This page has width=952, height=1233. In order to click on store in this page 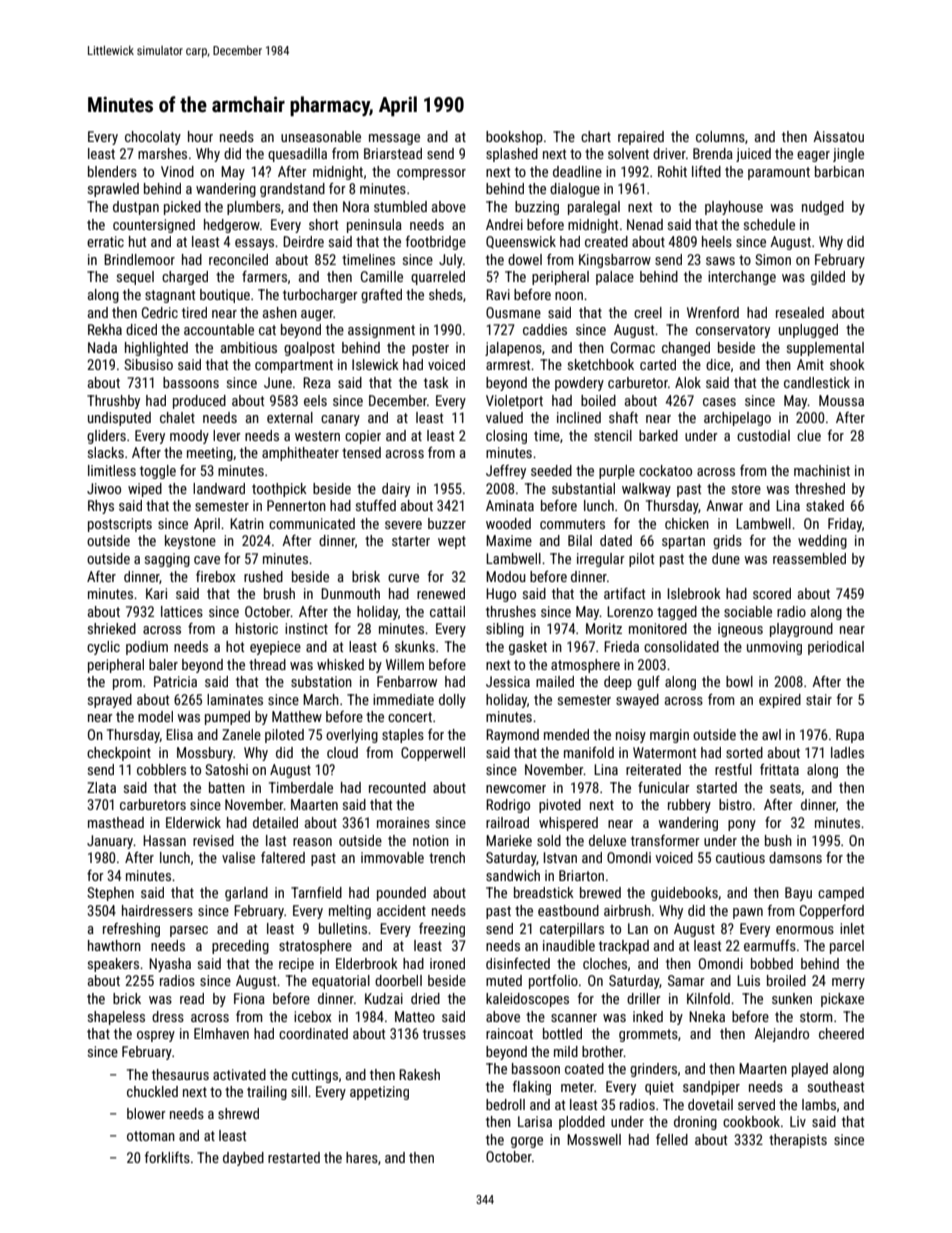, I will do `click(746, 489)`.
